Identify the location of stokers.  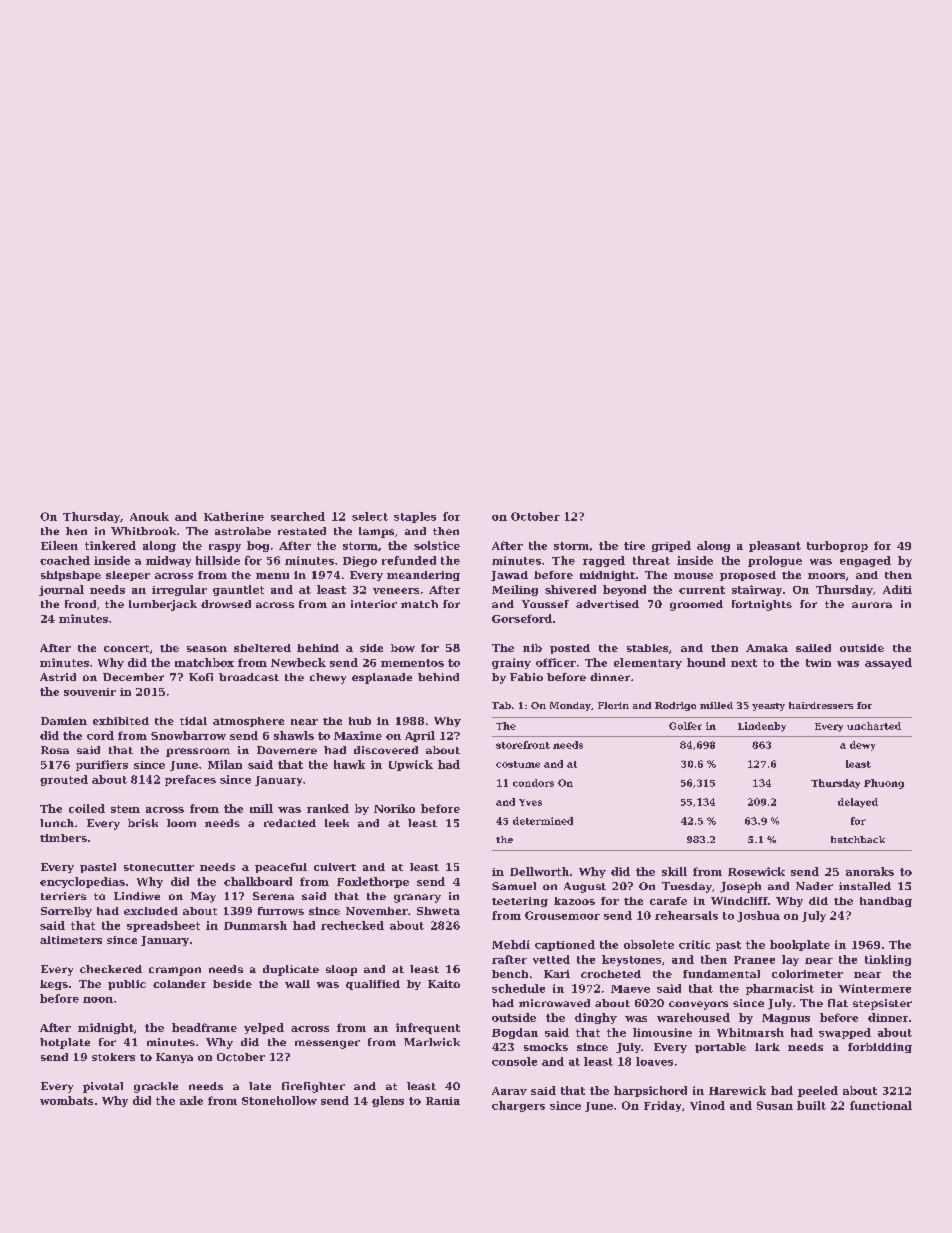
(113, 1057).
